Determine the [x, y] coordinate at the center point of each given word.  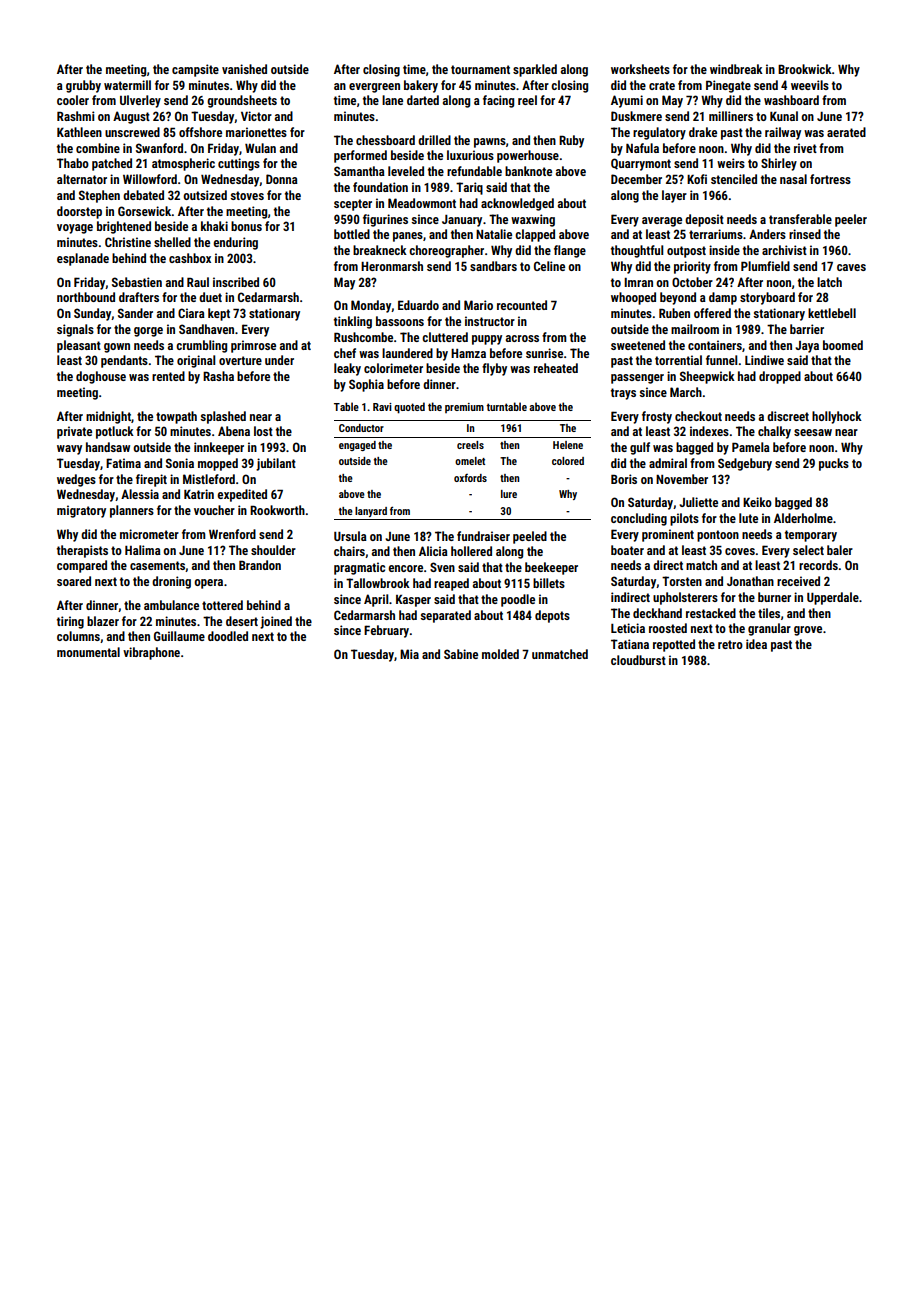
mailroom [695, 329]
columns [78, 636]
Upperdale [833, 598]
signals [75, 330]
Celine [549, 266]
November [682, 479]
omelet [470, 461]
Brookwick [805, 69]
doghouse [101, 377]
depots [552, 616]
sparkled [535, 70]
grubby [83, 86]
